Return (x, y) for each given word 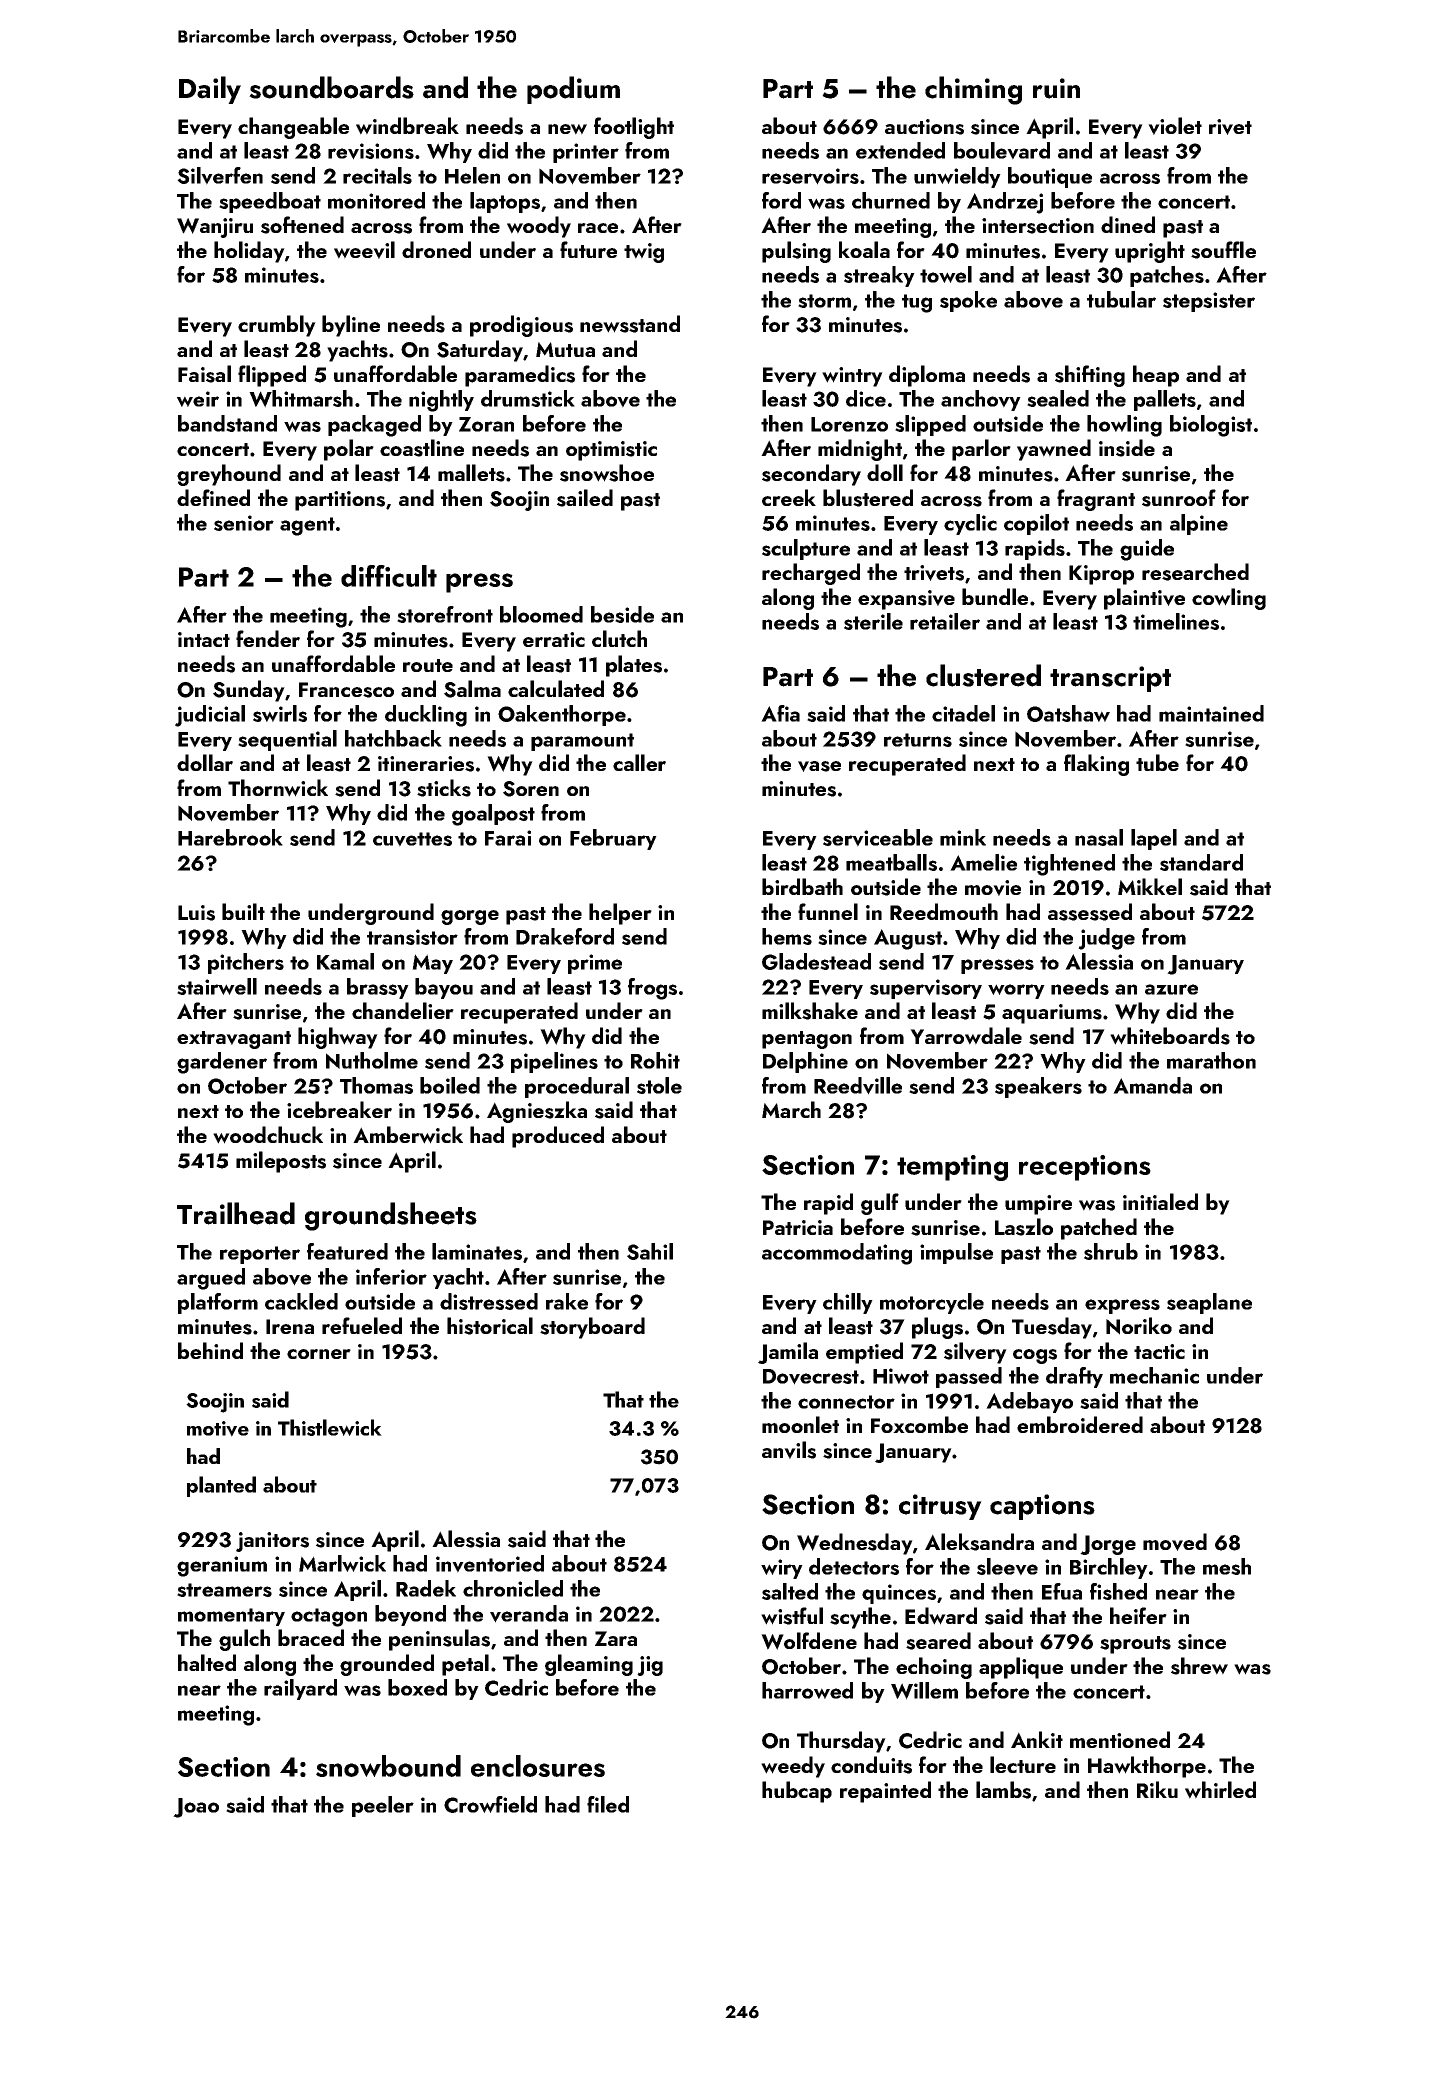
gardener (222, 1063)
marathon (1211, 1060)
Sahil (650, 1251)
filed (608, 1804)
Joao (196, 1808)
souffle (1223, 250)
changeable (293, 128)
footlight (634, 128)
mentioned (1120, 1739)
